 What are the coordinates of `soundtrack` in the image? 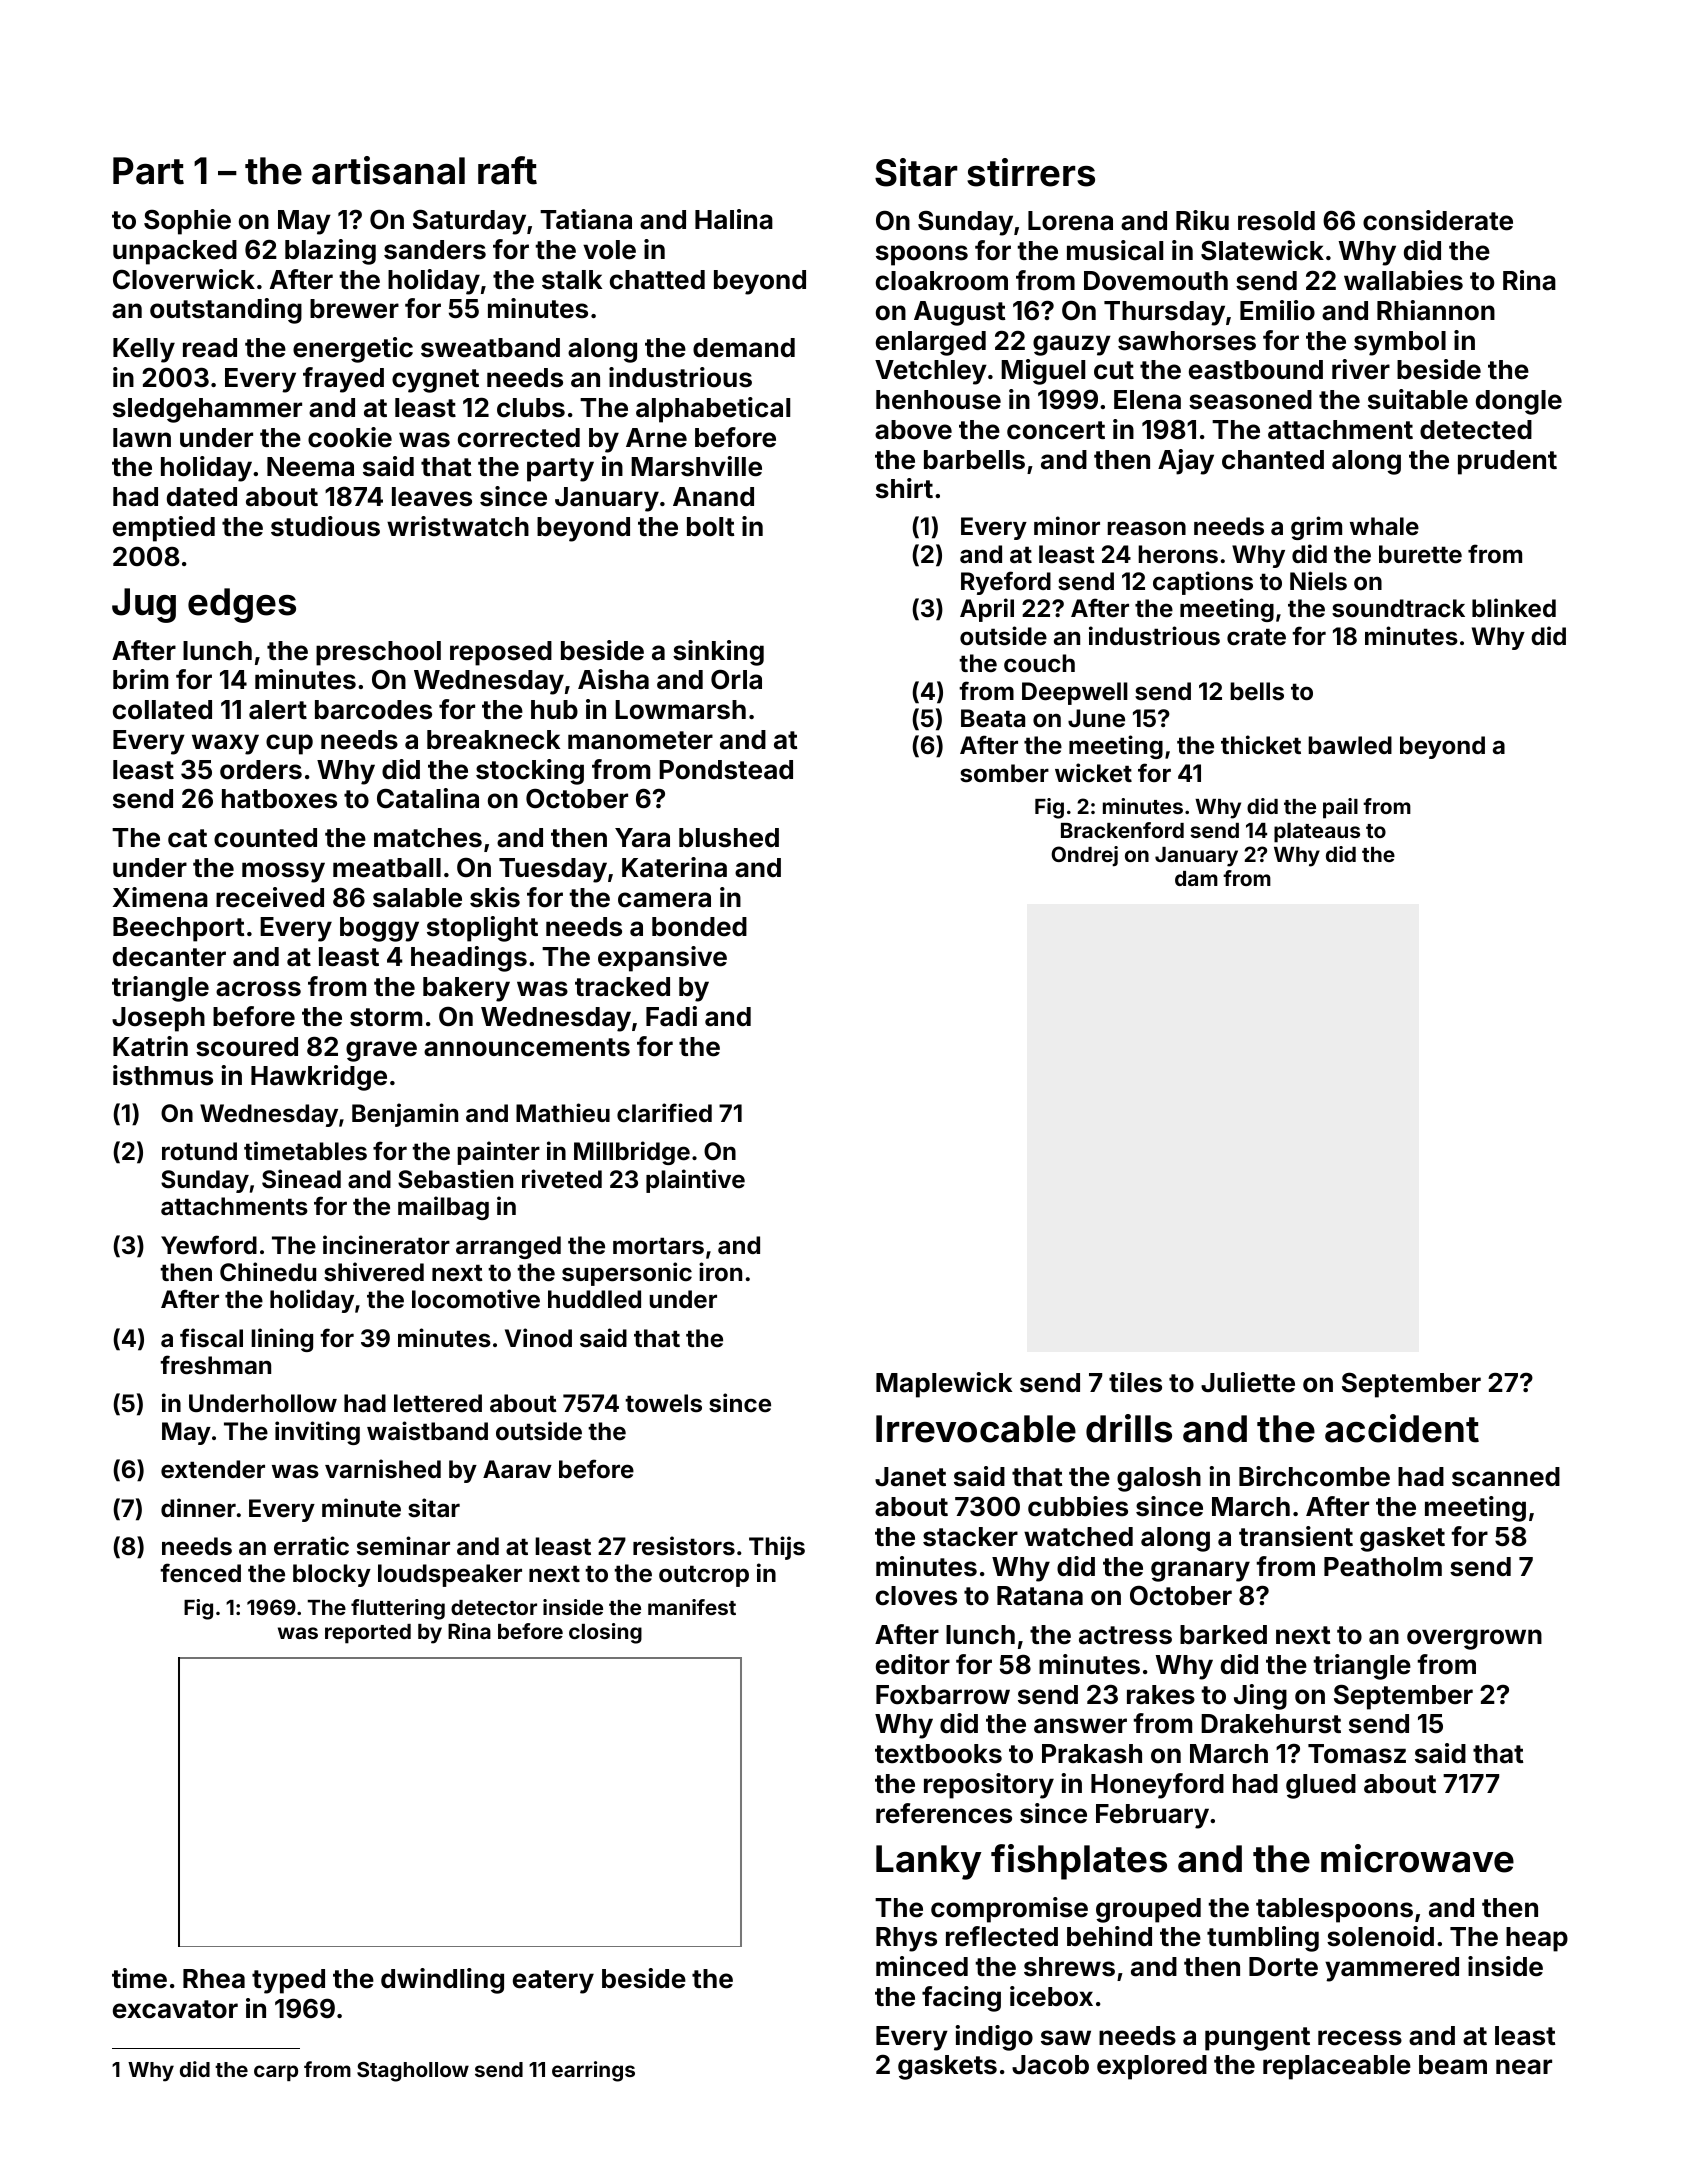 It's located at (1398, 608).
